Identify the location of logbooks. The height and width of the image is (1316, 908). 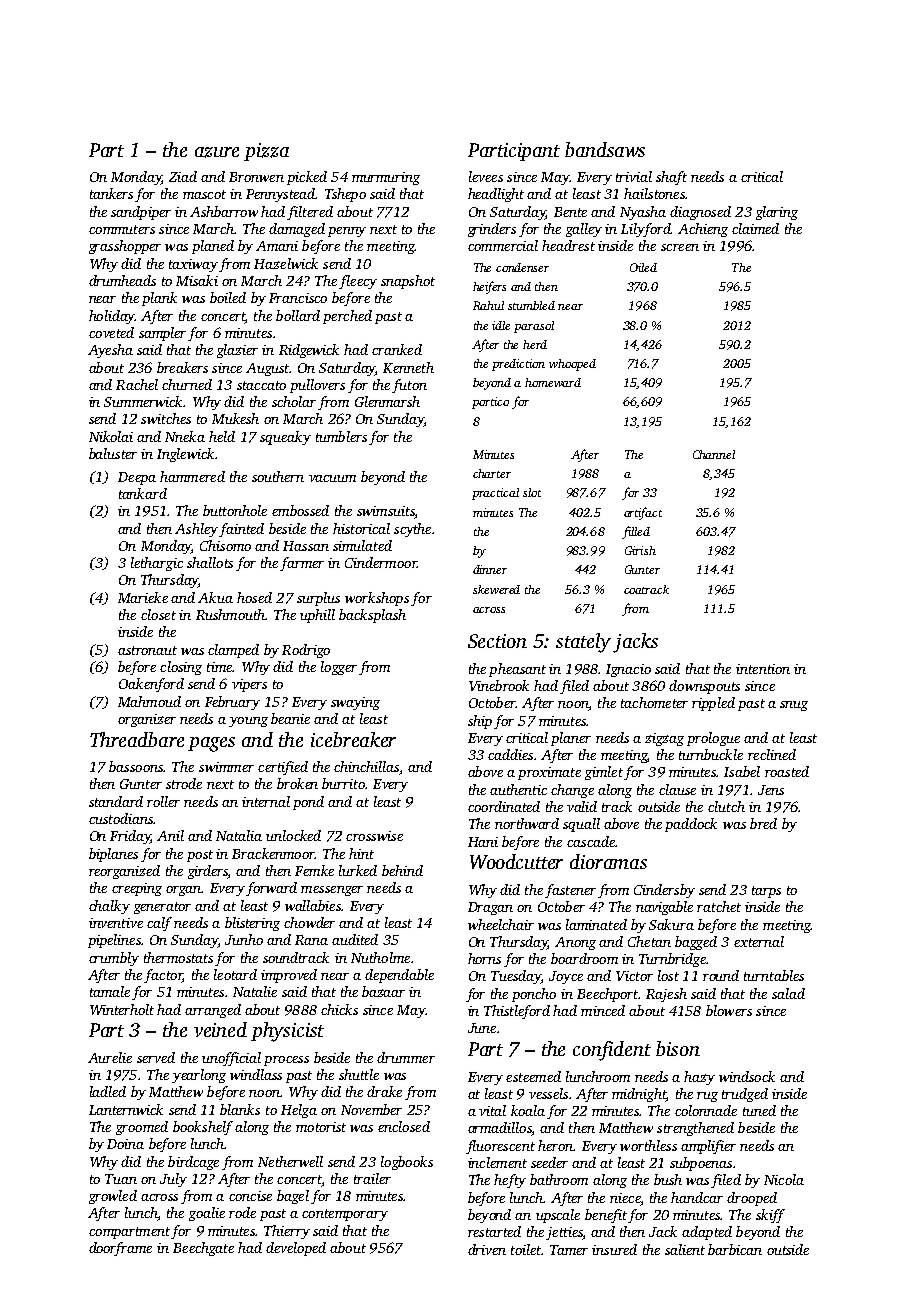
(407, 1163).
